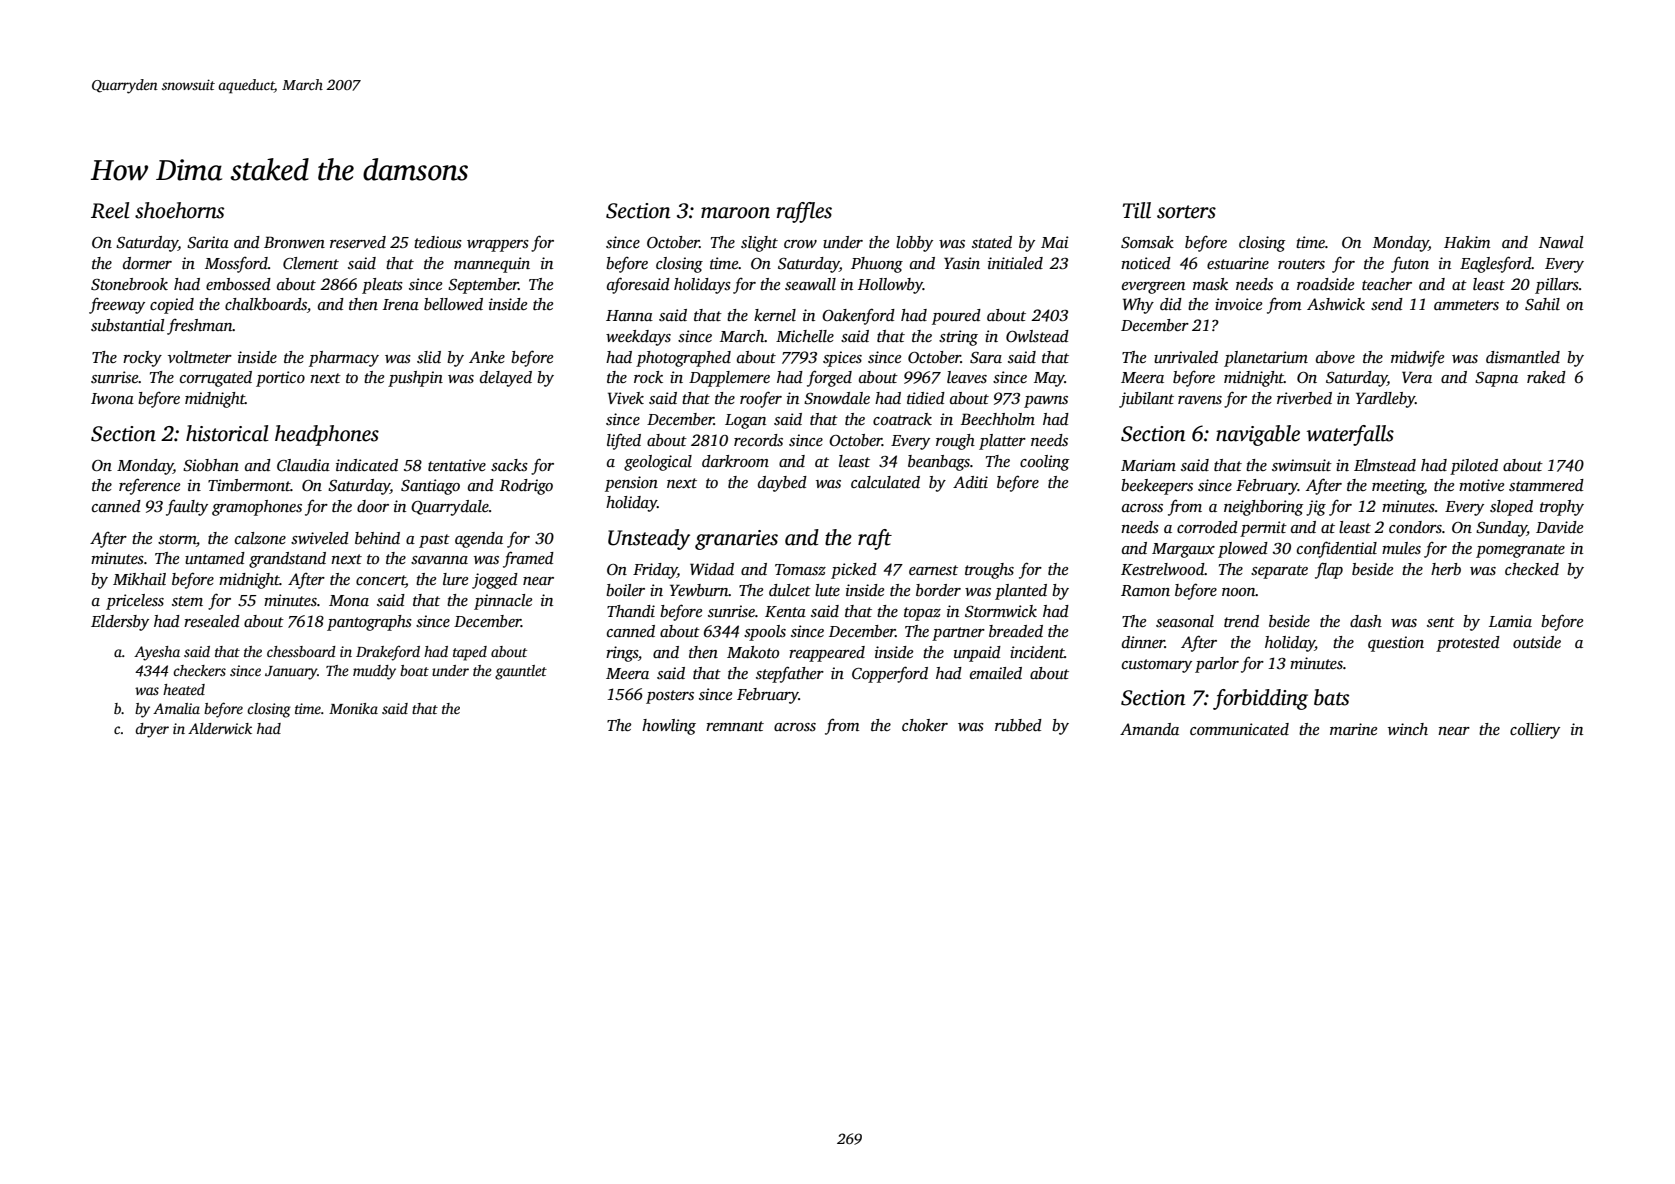  I want to click on dryer, so click(152, 730).
